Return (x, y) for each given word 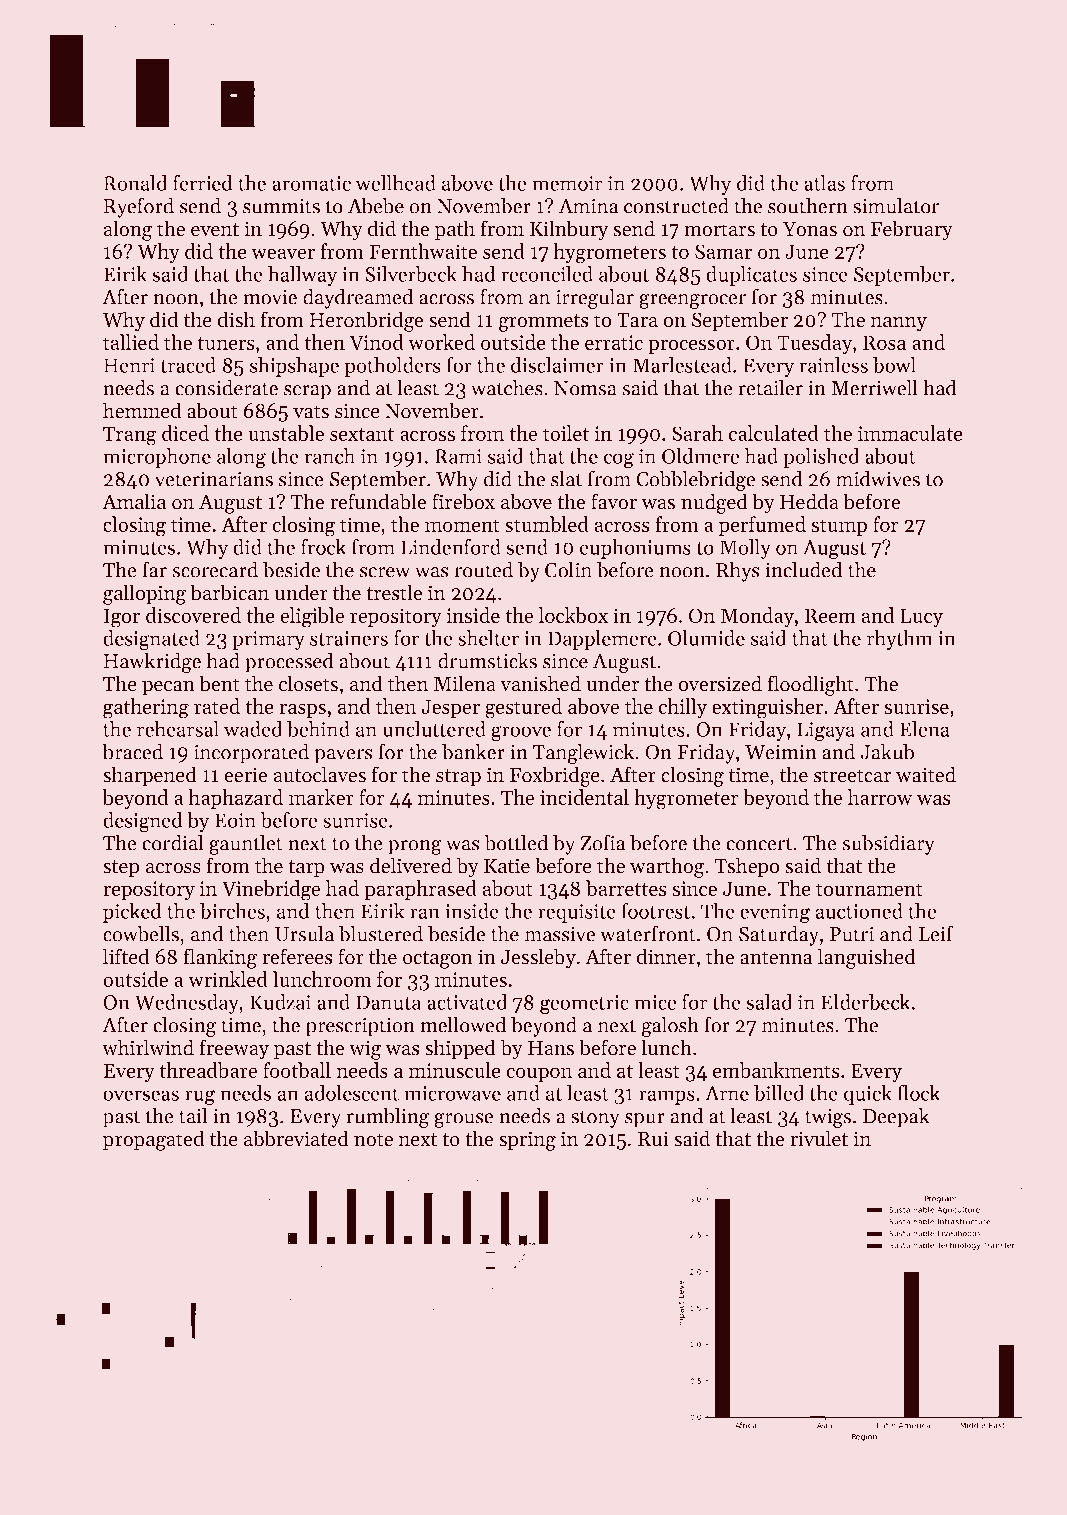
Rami (458, 456)
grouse (463, 1120)
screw (385, 572)
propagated (153, 1140)
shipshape (294, 367)
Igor (122, 618)
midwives (878, 479)
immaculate (910, 433)
